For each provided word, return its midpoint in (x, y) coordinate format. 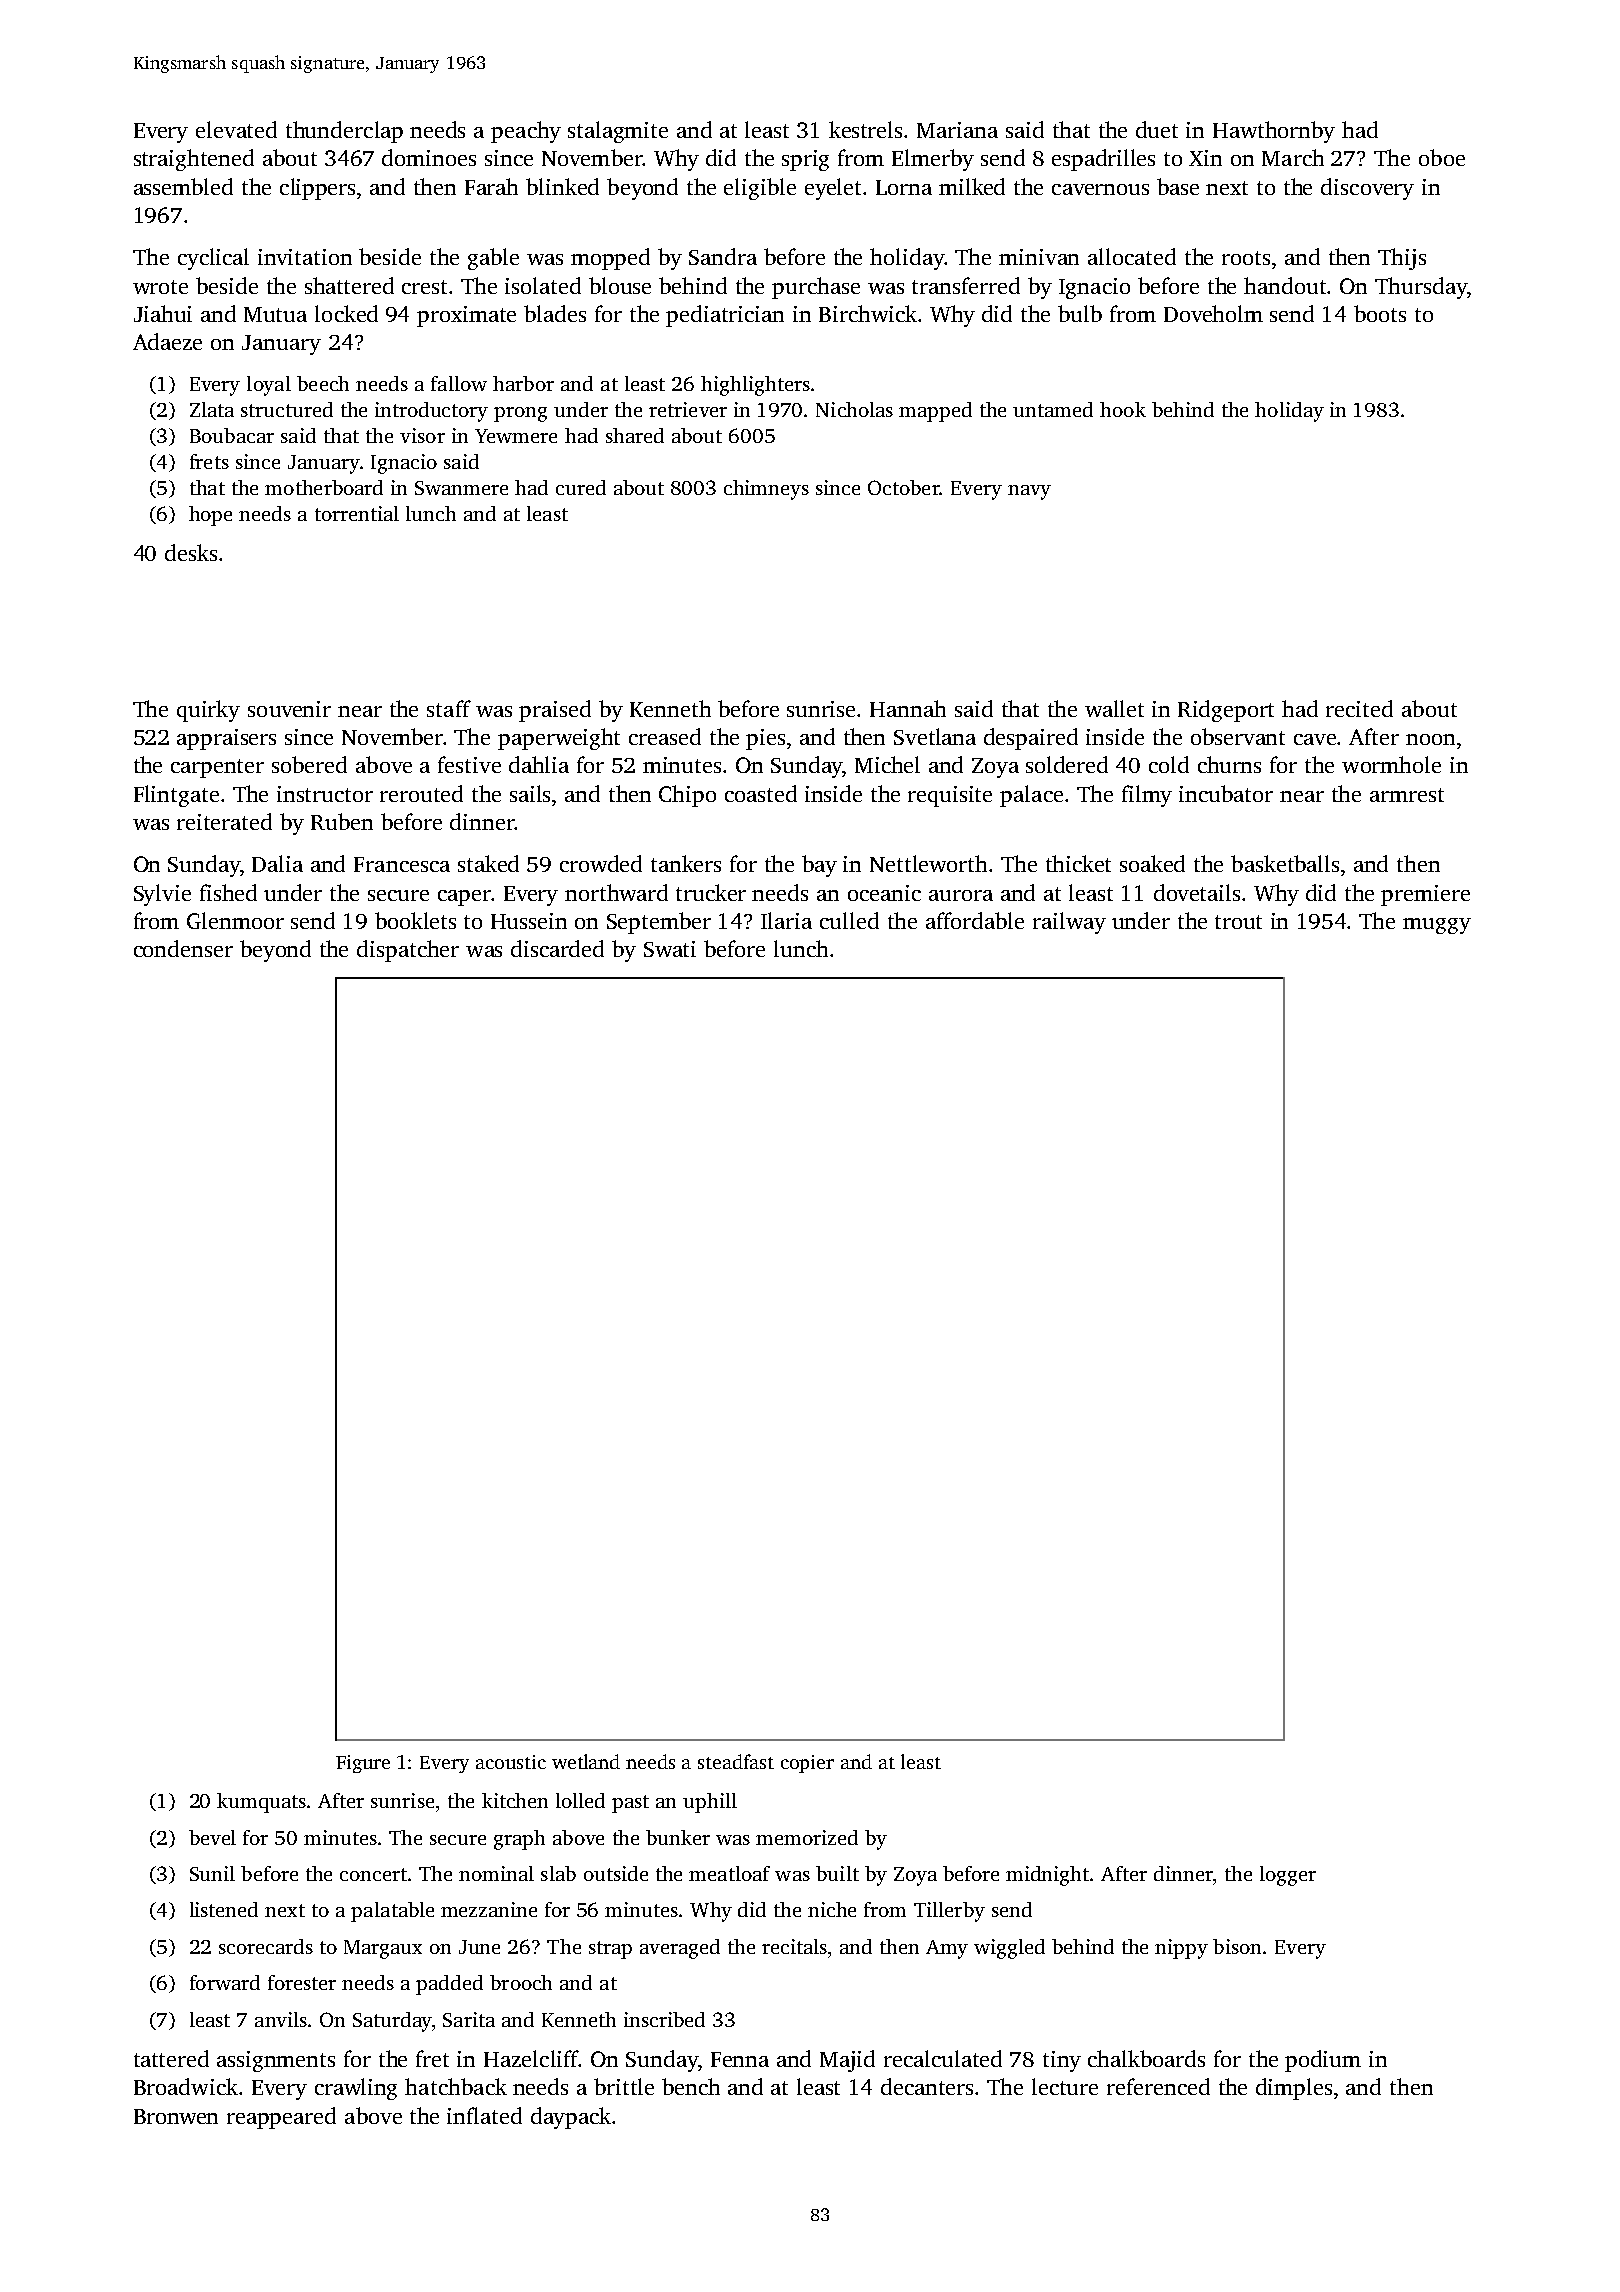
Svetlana (935, 736)
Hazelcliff (531, 2058)
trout (1238, 922)
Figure (363, 1764)
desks (191, 552)
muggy (1437, 926)
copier (807, 1764)
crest (424, 287)
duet (1157, 129)
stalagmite (618, 132)
